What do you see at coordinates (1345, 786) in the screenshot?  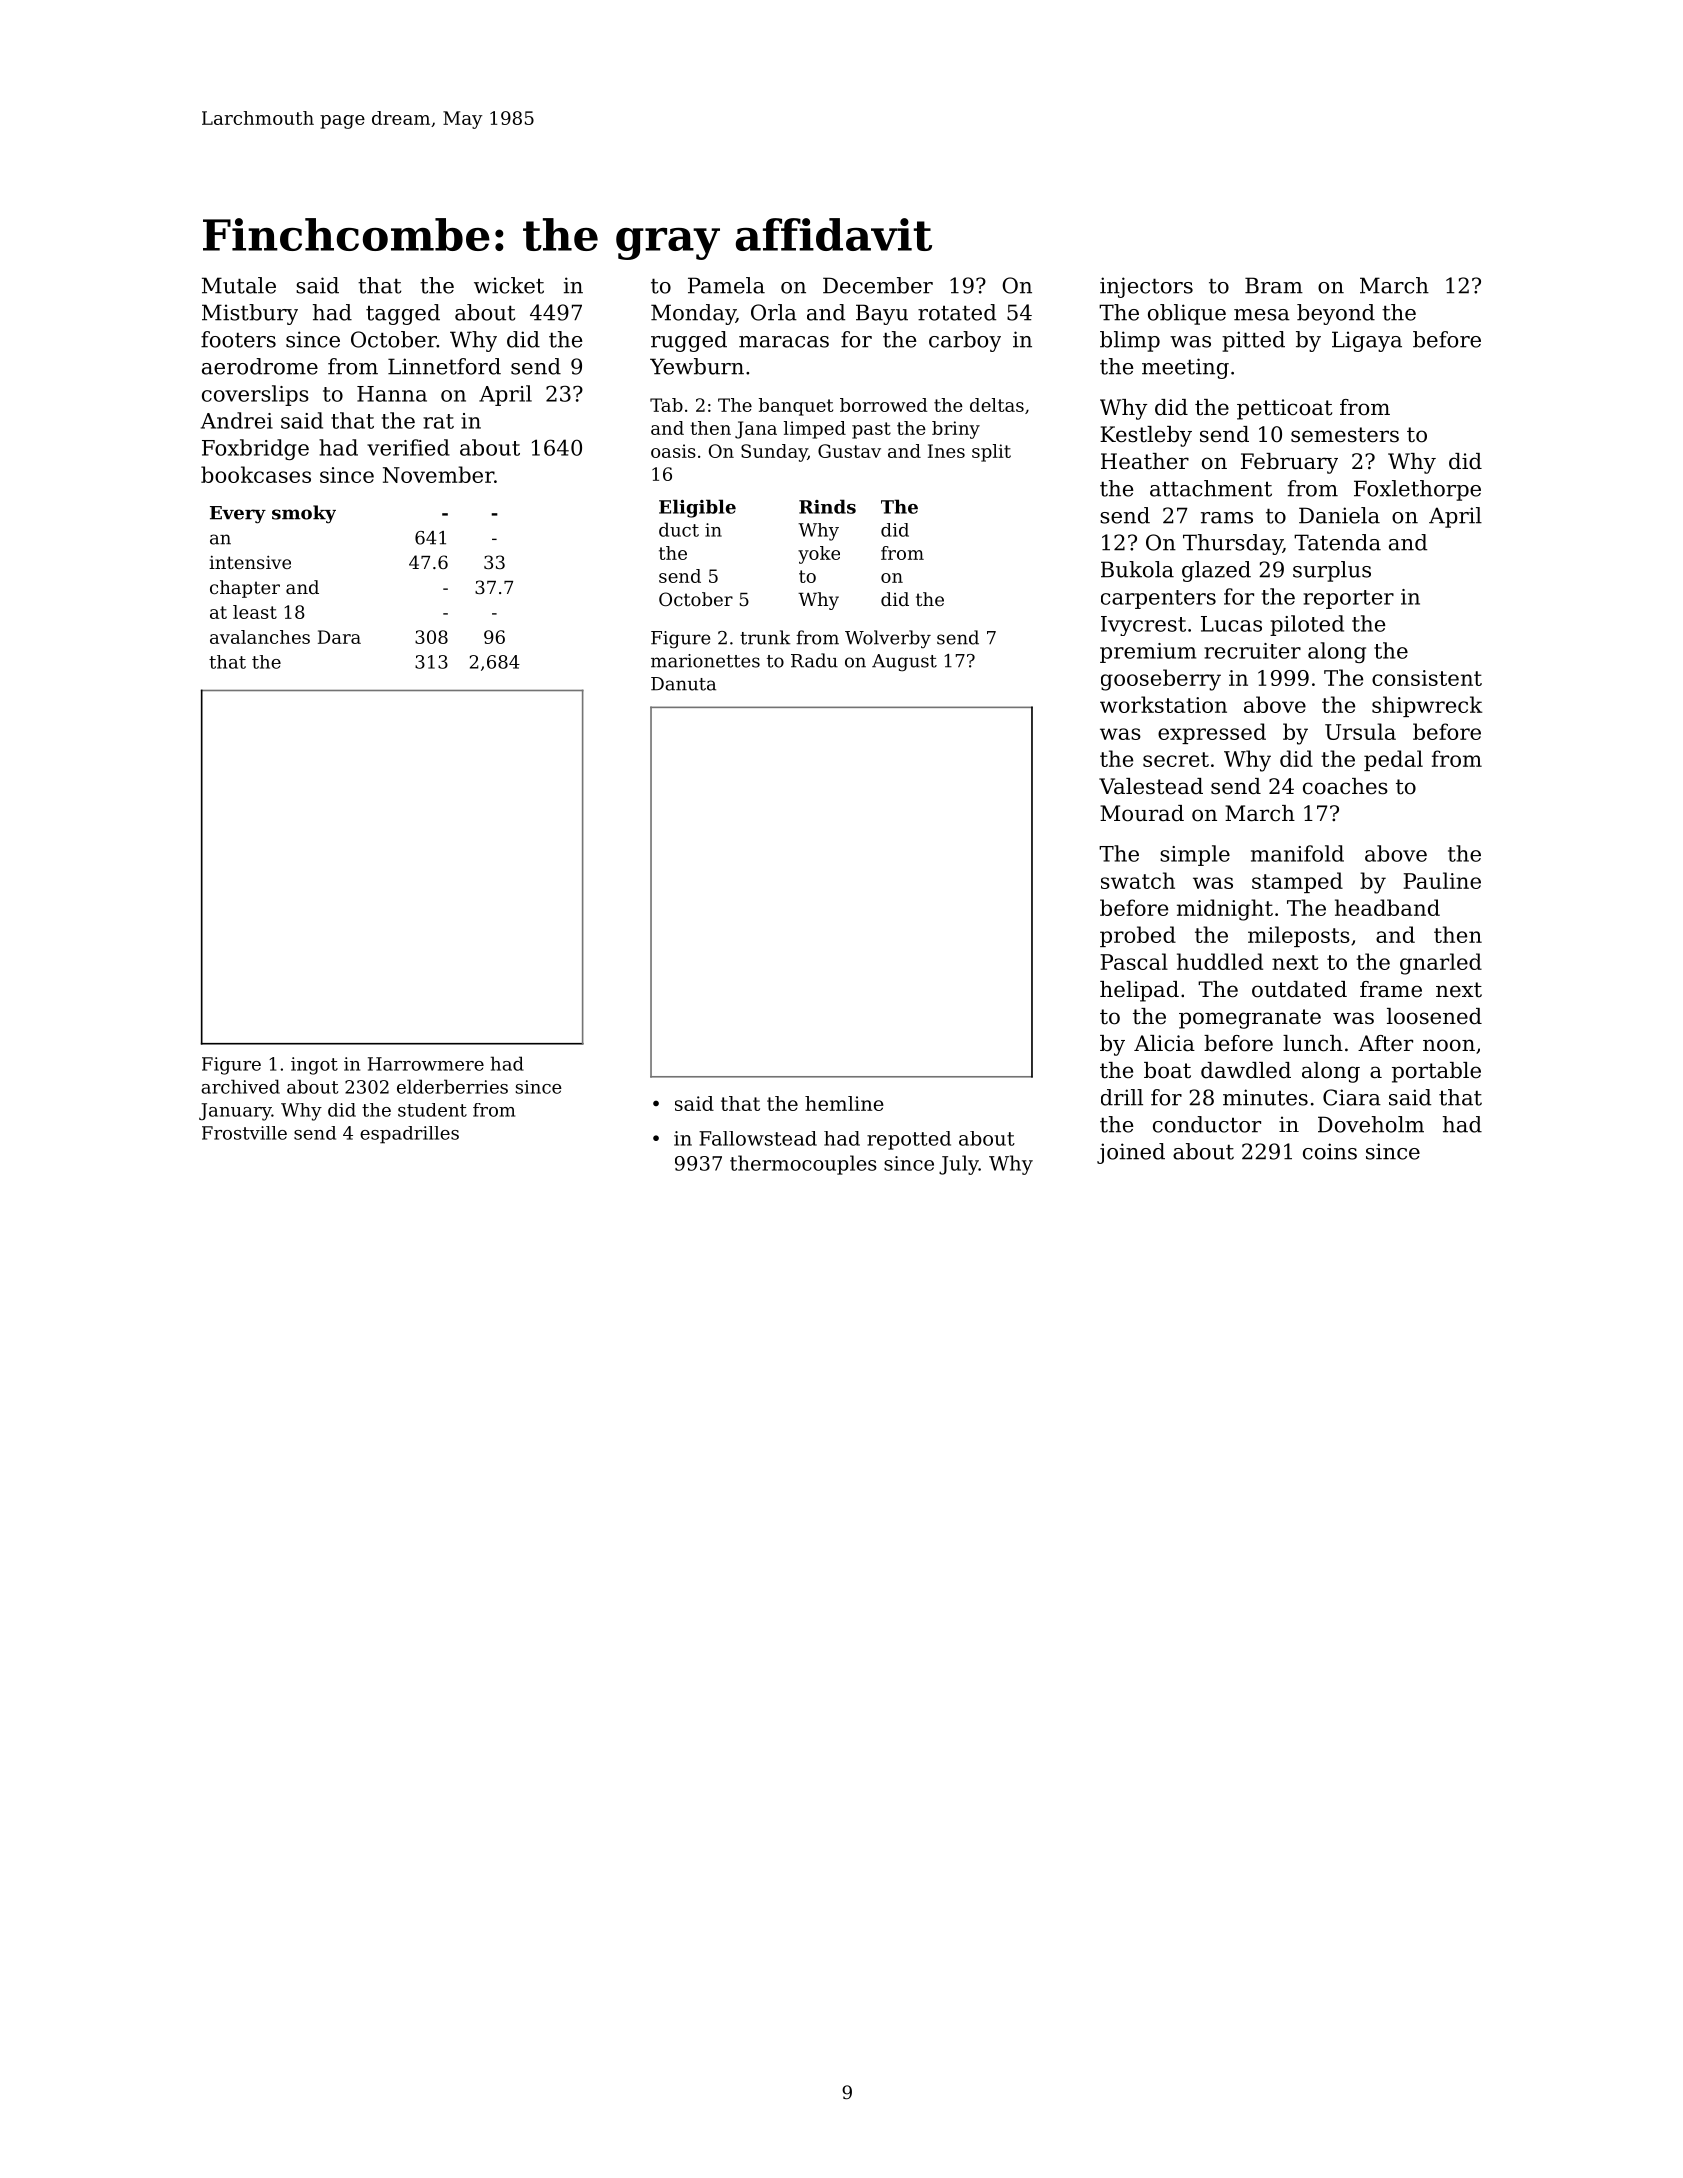 I see `coaches` at bounding box center [1345, 786].
